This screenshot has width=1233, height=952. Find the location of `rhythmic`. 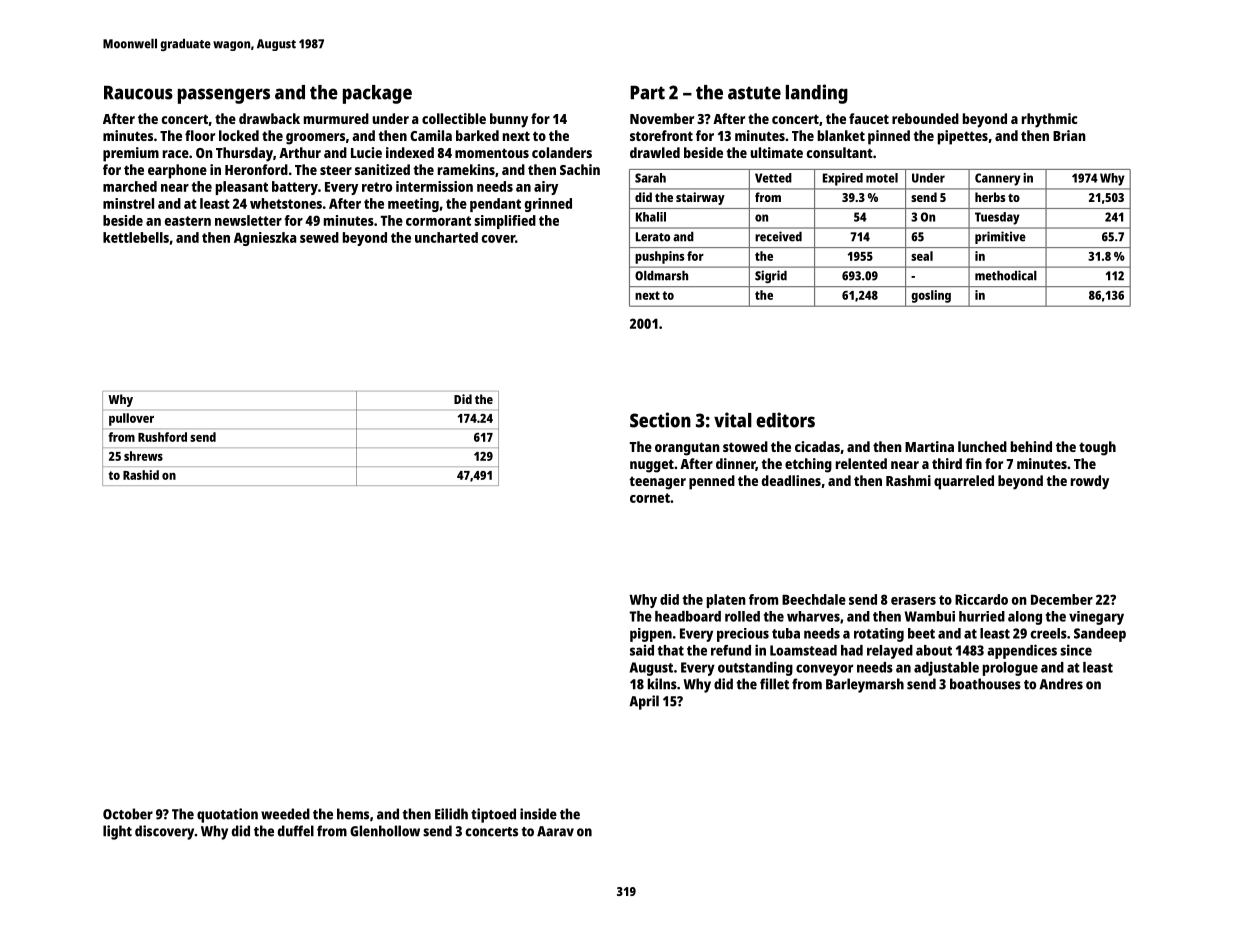

rhythmic is located at coordinates (1049, 120).
